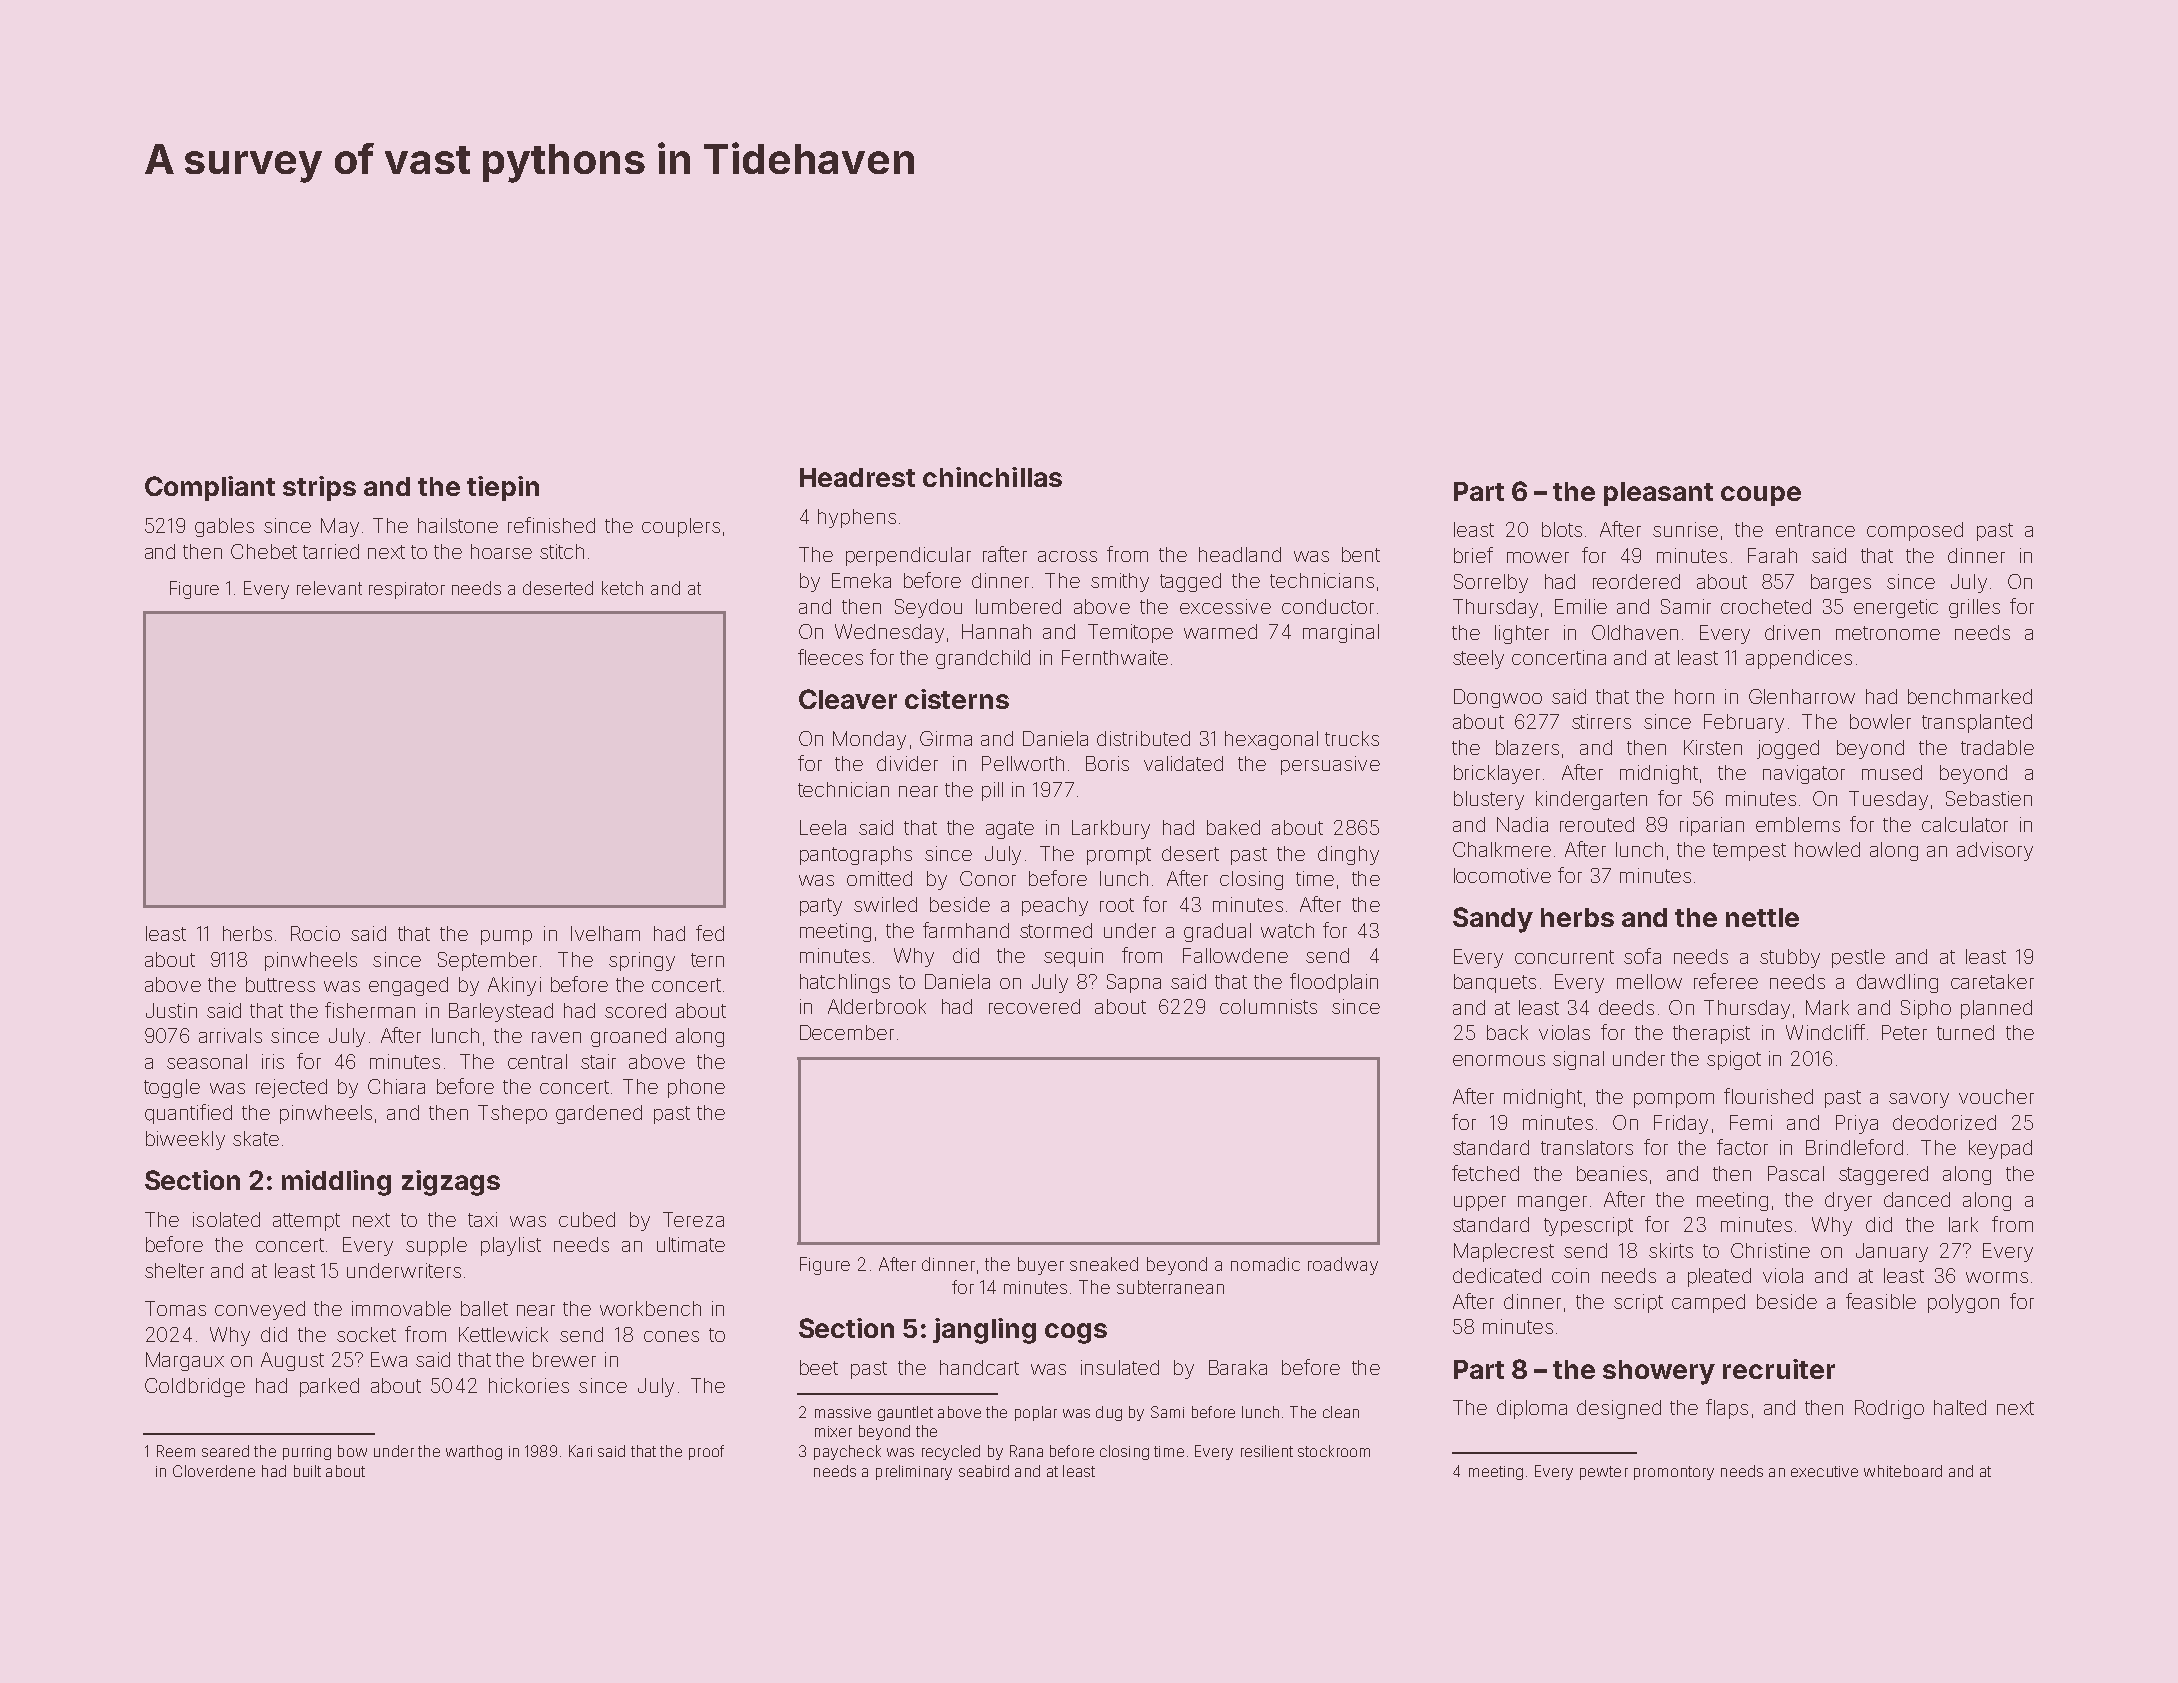 The height and width of the page is (1683, 2178). I want to click on coupe, so click(1761, 496).
